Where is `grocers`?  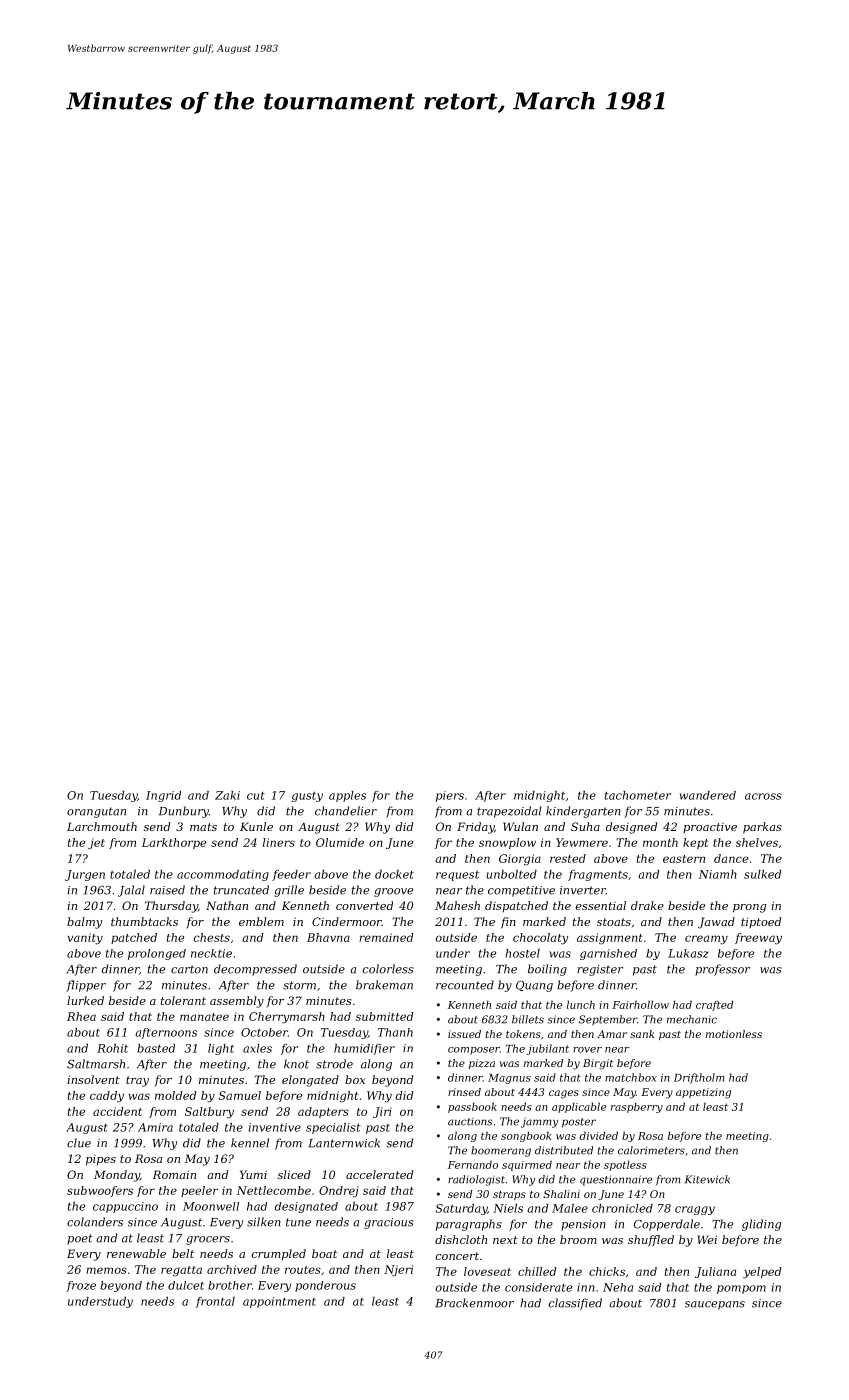 grocers is located at coordinates (208, 1240).
